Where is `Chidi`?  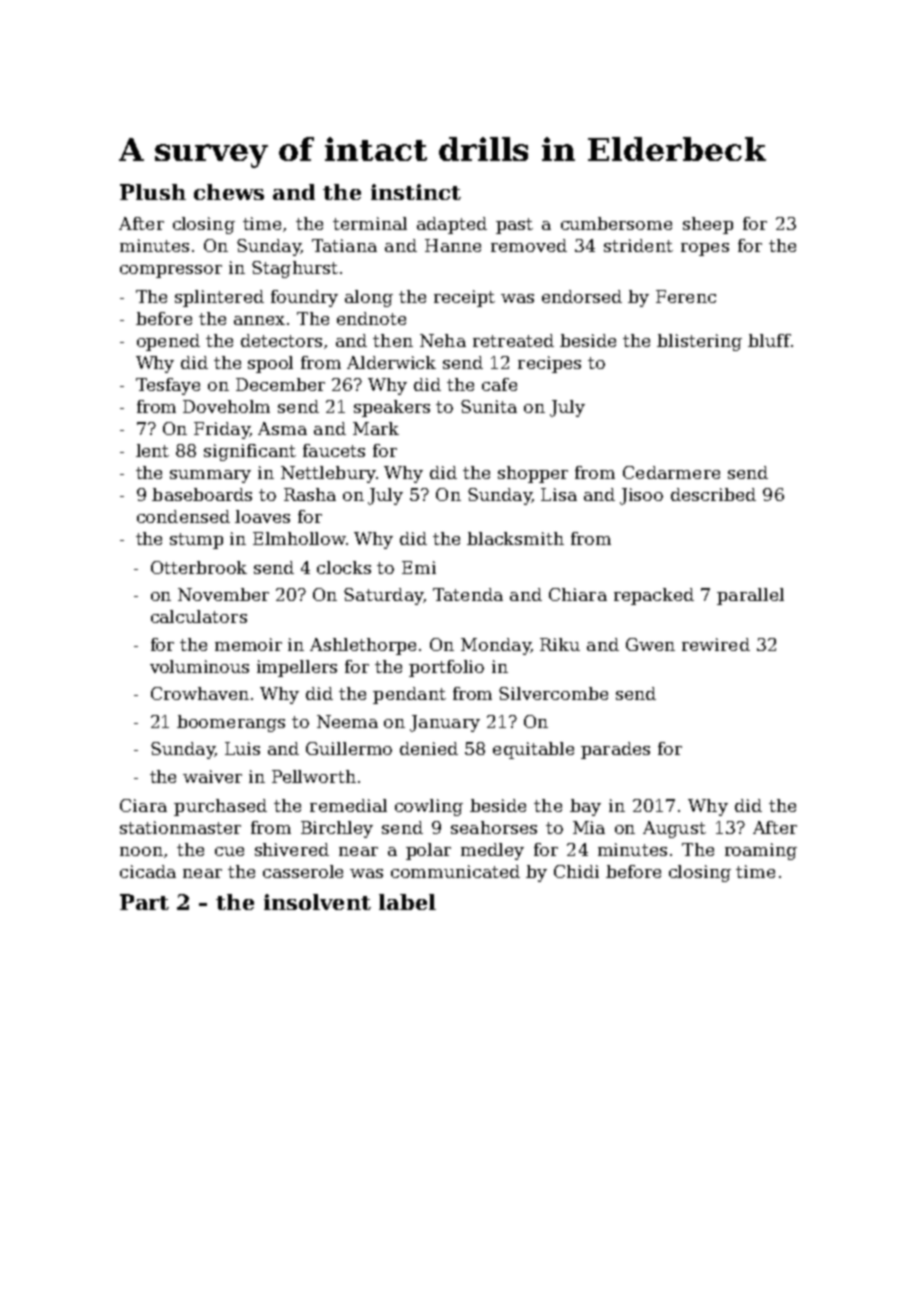 Chidi is located at coordinates (576, 871).
